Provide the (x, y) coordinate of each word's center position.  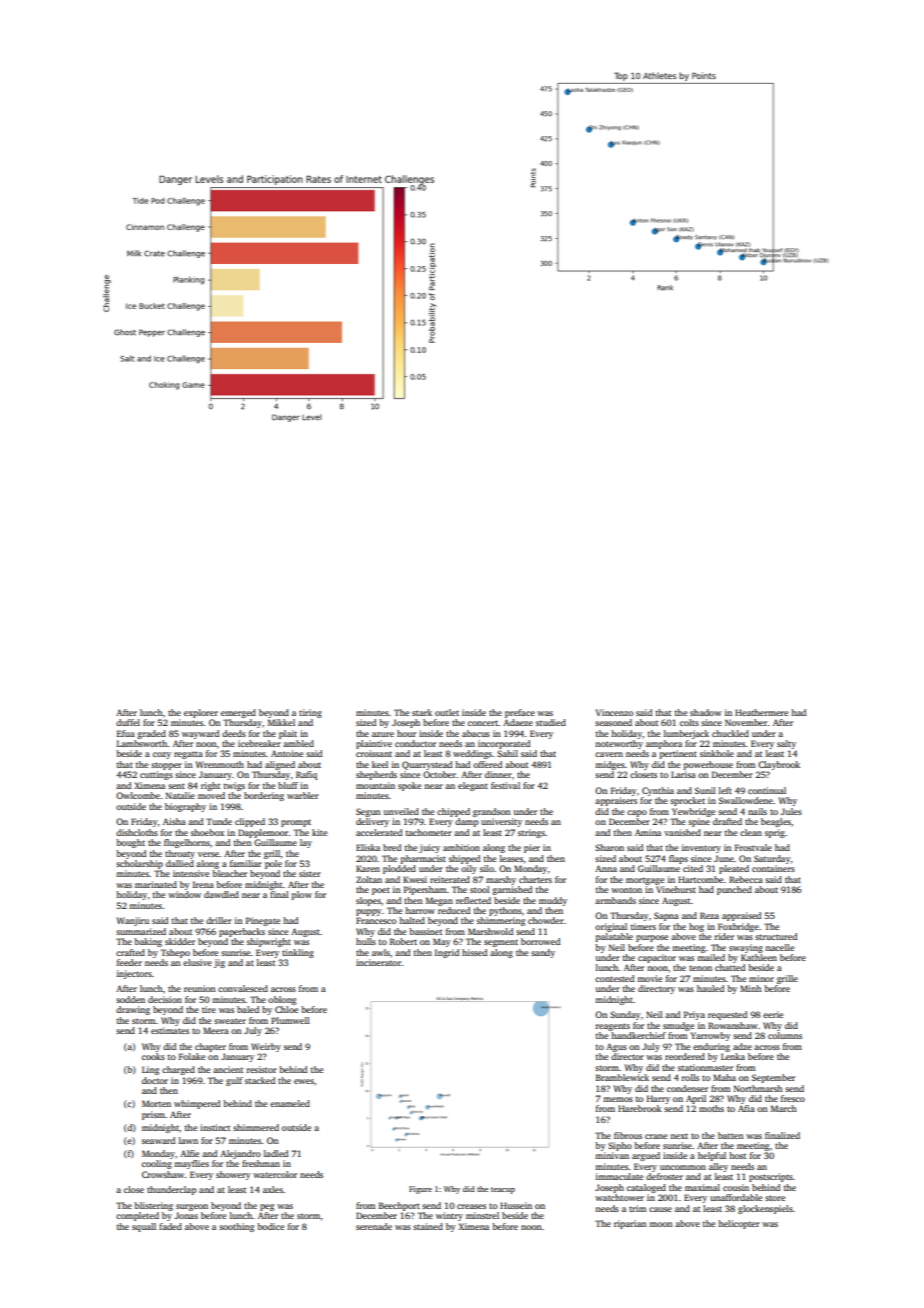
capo (637, 813)
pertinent (678, 754)
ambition (461, 847)
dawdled (221, 894)
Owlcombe (138, 795)
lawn (188, 1140)
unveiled (401, 811)
